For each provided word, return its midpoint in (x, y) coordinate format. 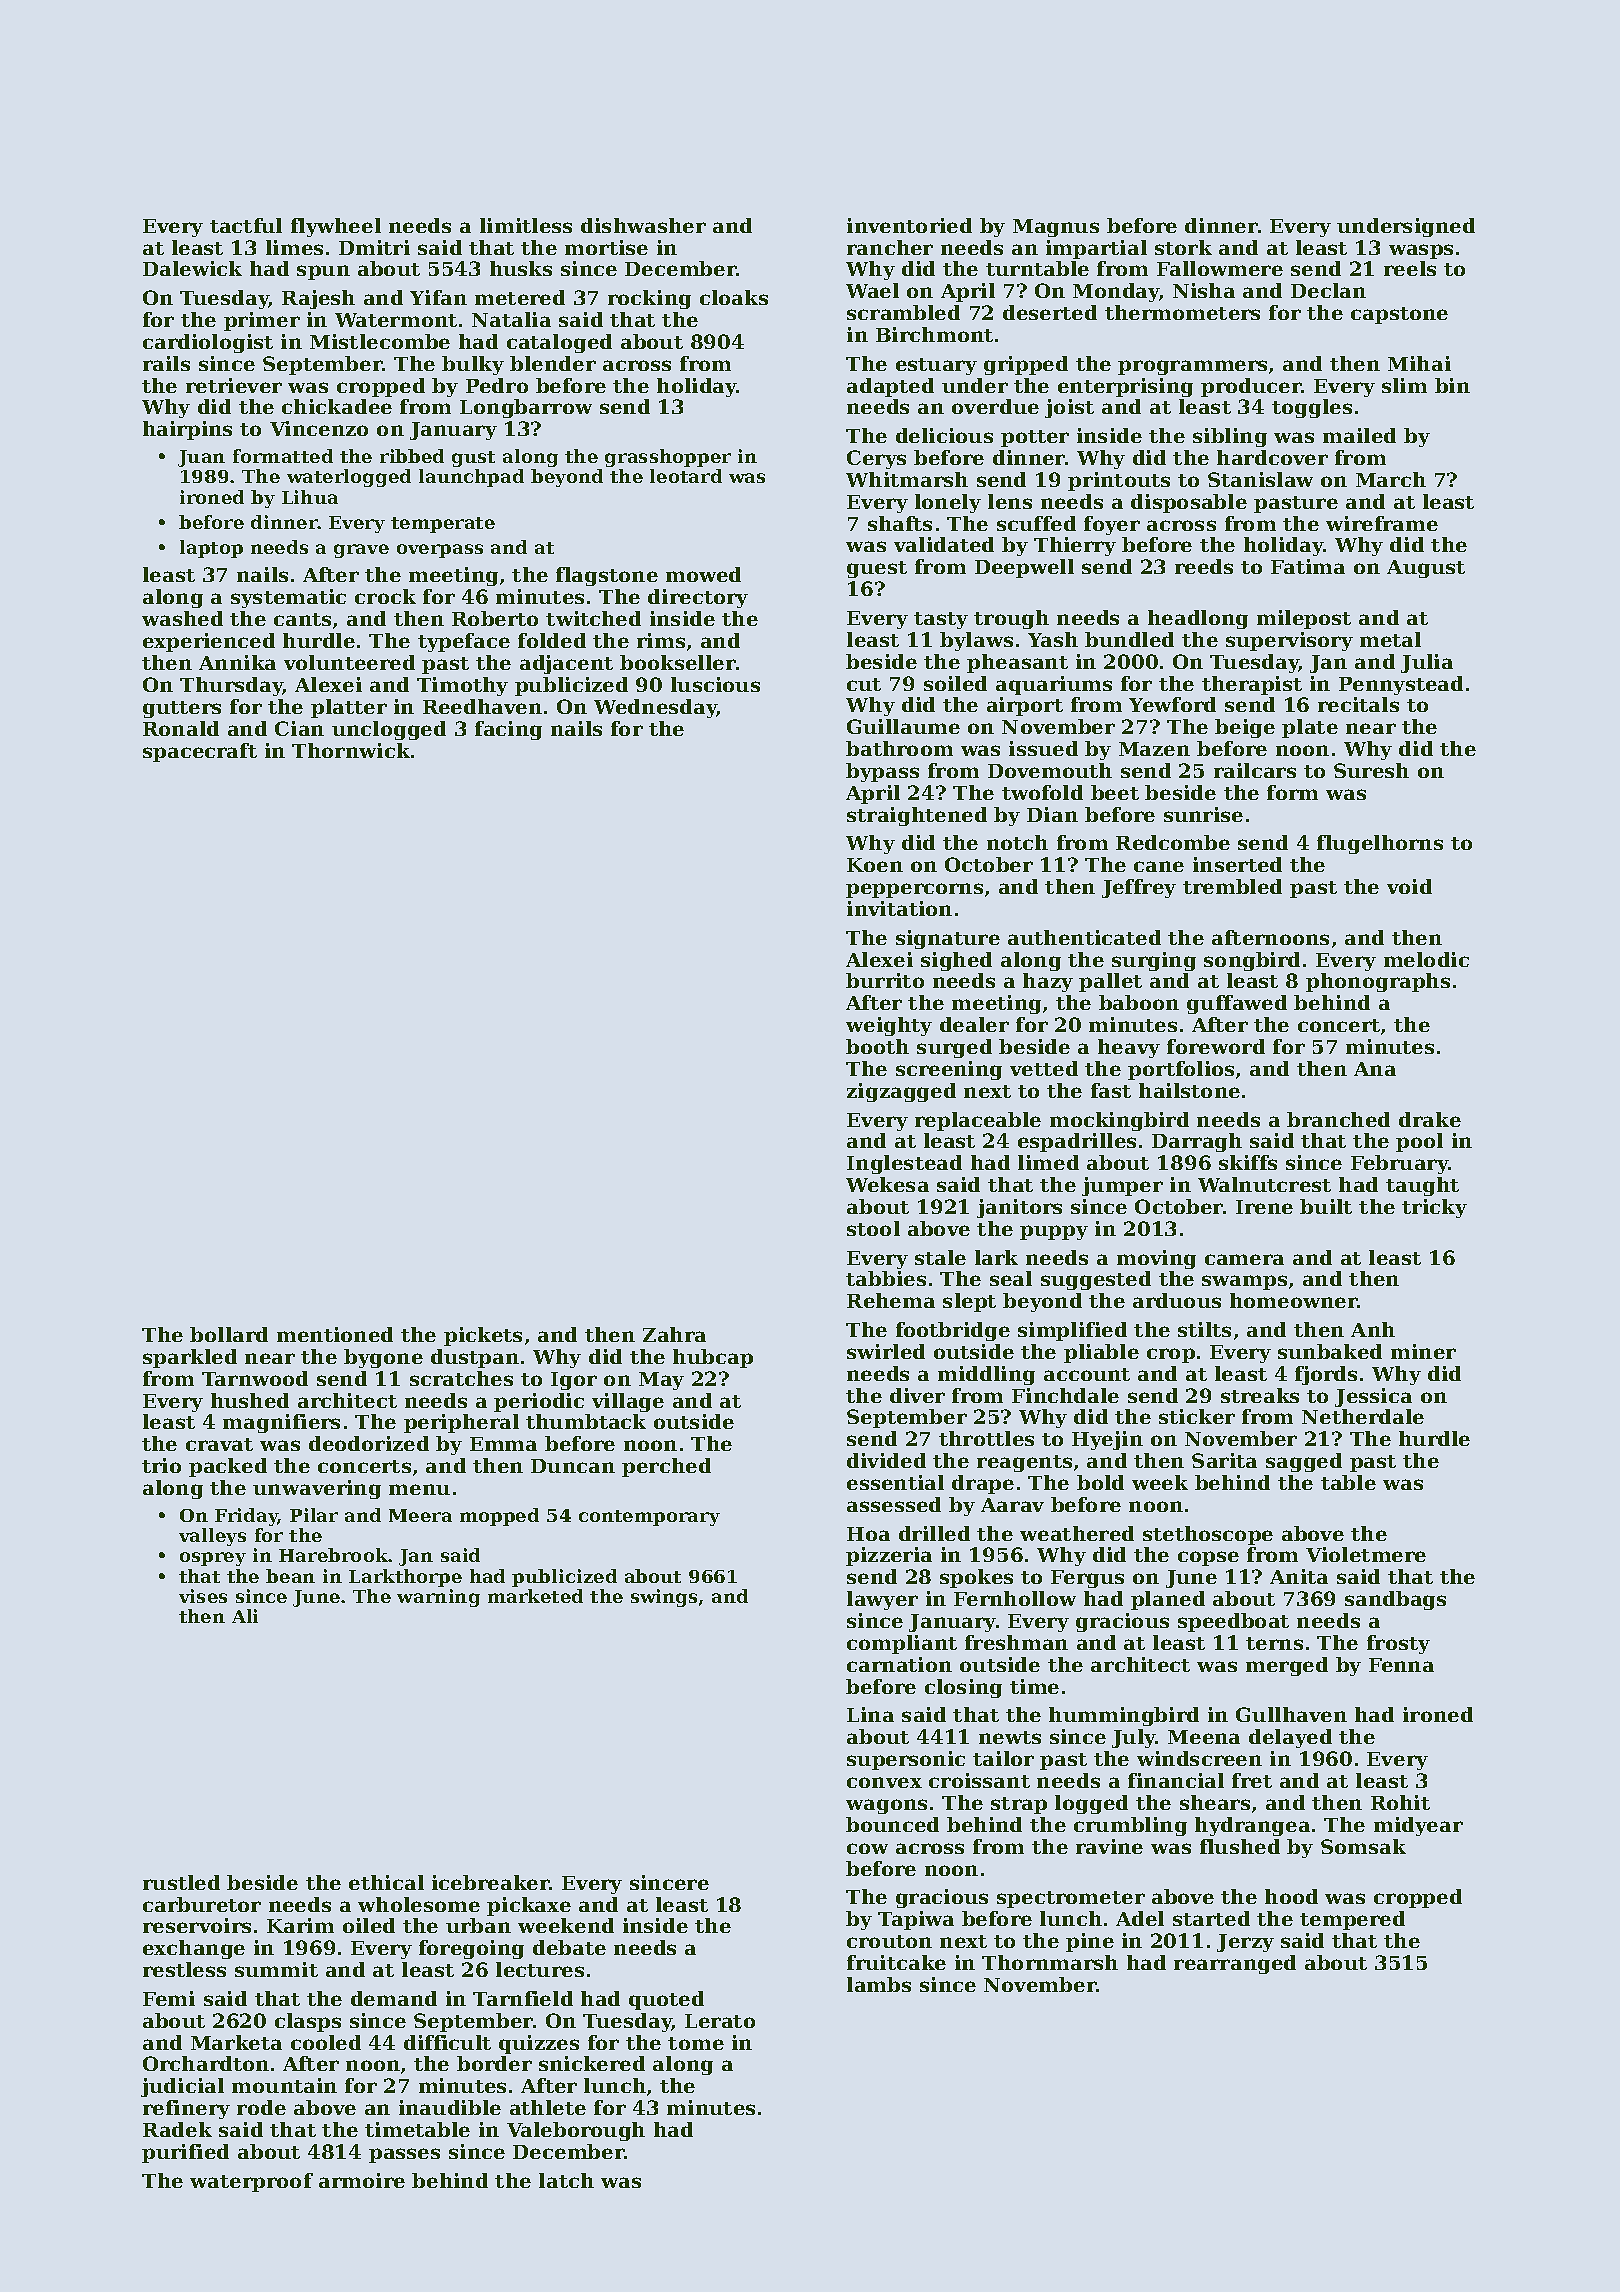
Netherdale (1363, 1416)
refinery (186, 2109)
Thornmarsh (1050, 1962)
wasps (1421, 251)
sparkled (190, 1358)
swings (664, 1598)
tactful (246, 225)
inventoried (909, 225)
